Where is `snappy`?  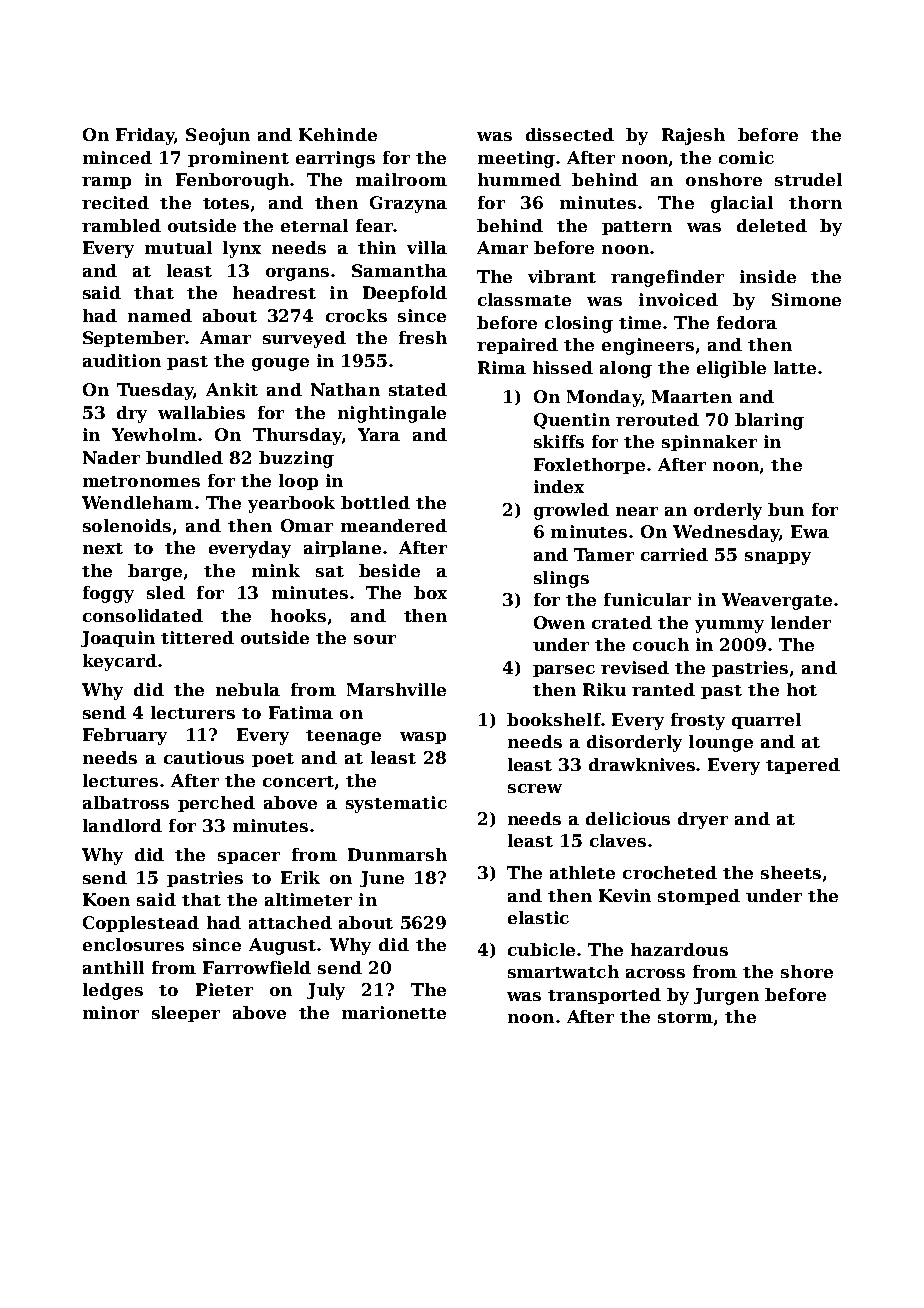
snappy is located at coordinates (778, 558).
